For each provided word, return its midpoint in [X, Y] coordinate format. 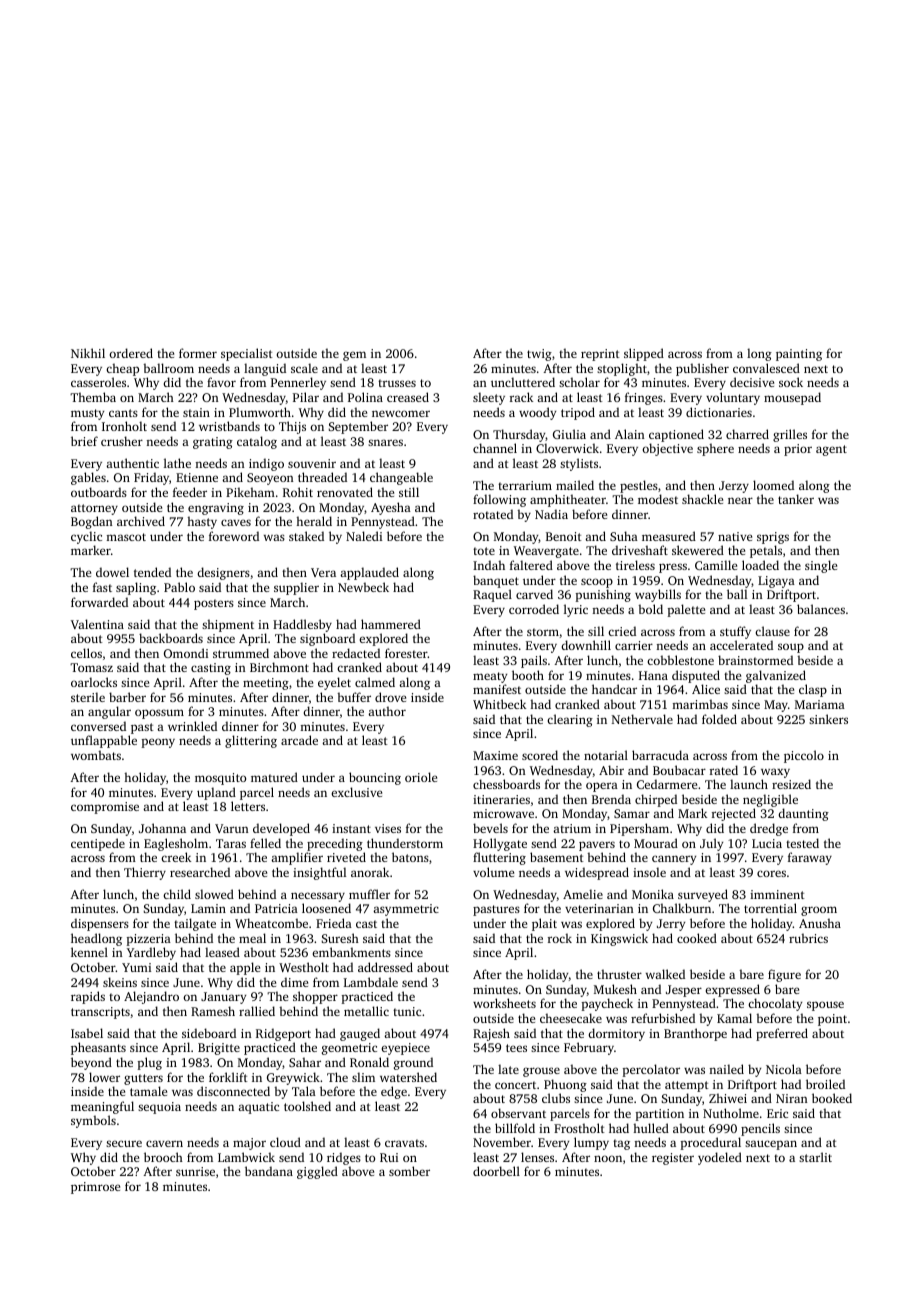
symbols [93, 1121]
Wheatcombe [271, 923]
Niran [792, 1098]
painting [799, 355]
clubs [556, 1098]
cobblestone [680, 660]
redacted [356, 653]
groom [819, 911]
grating [213, 443]
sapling [136, 588]
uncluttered [523, 382]
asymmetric [406, 910]
